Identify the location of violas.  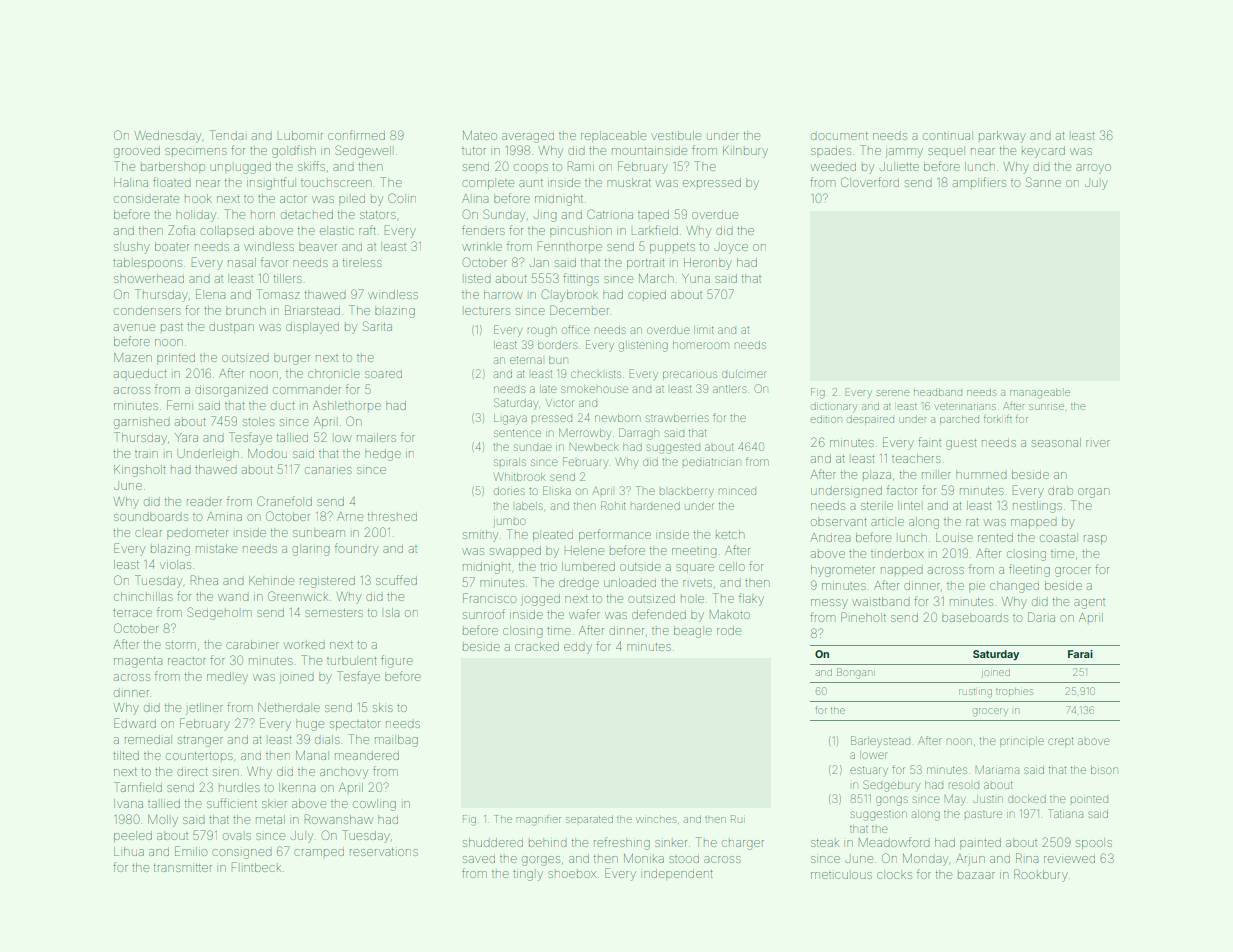
(175, 565).
